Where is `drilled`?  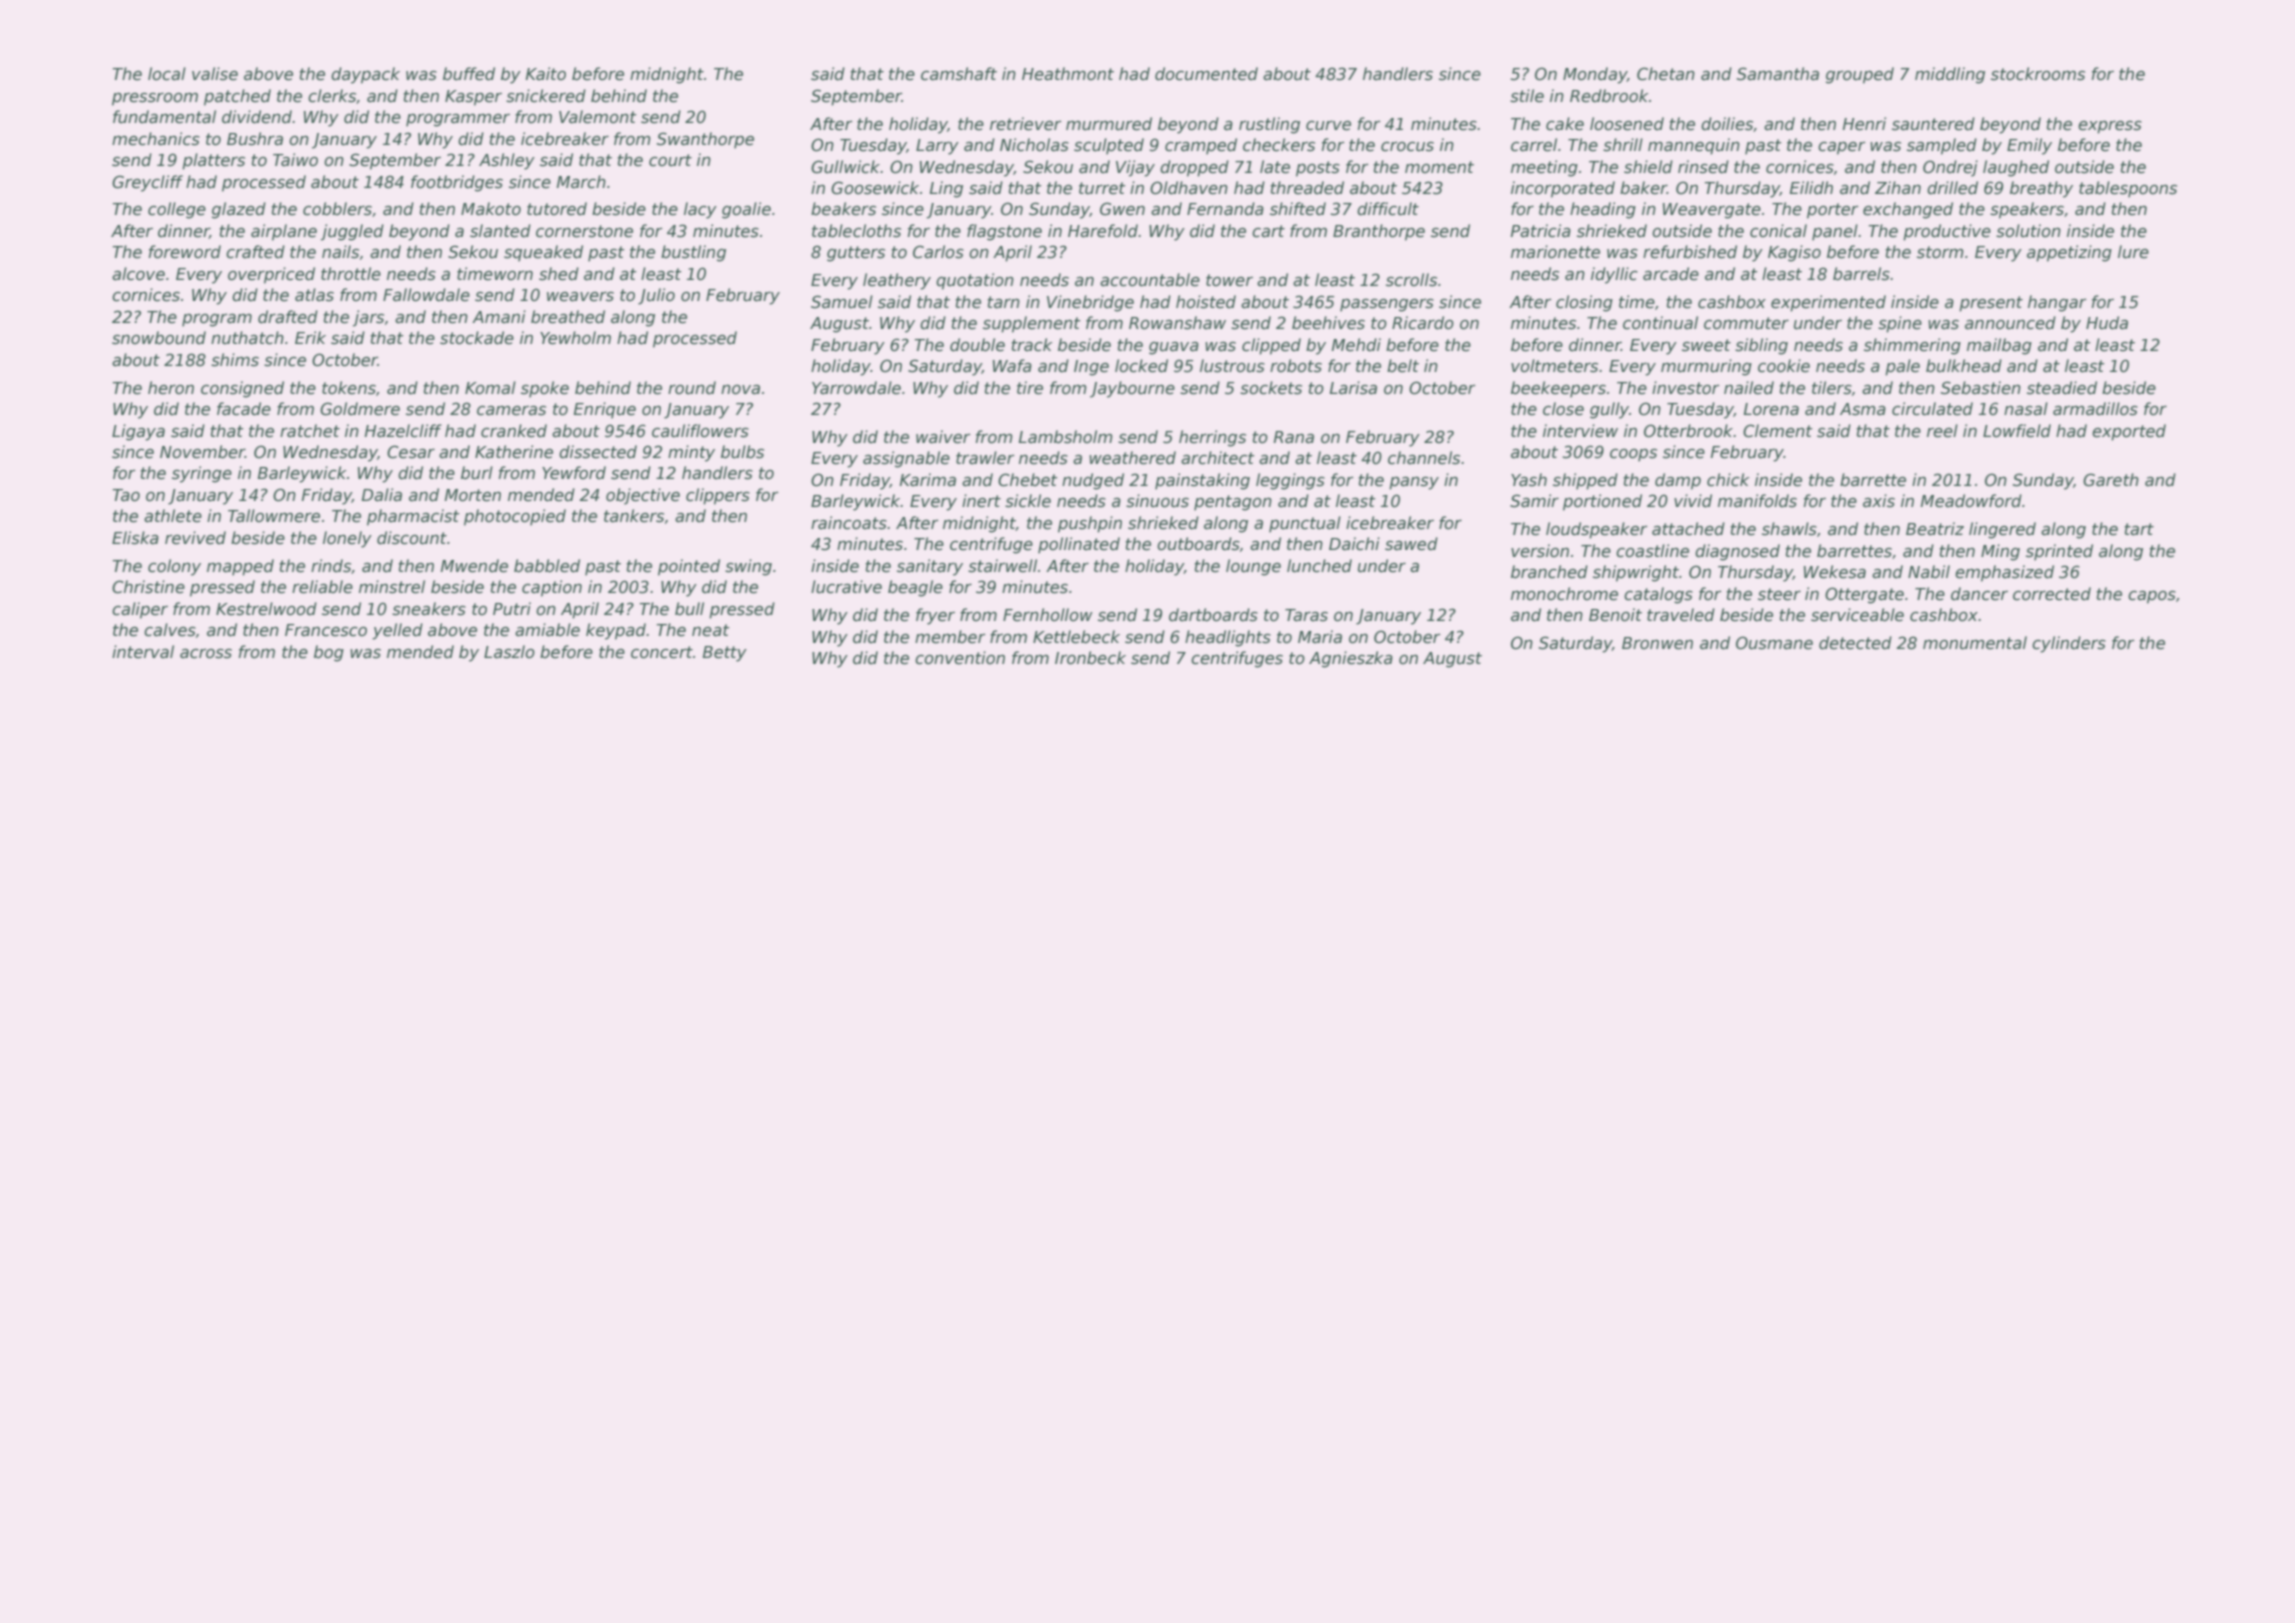
drilled is located at coordinates (1952, 188).
